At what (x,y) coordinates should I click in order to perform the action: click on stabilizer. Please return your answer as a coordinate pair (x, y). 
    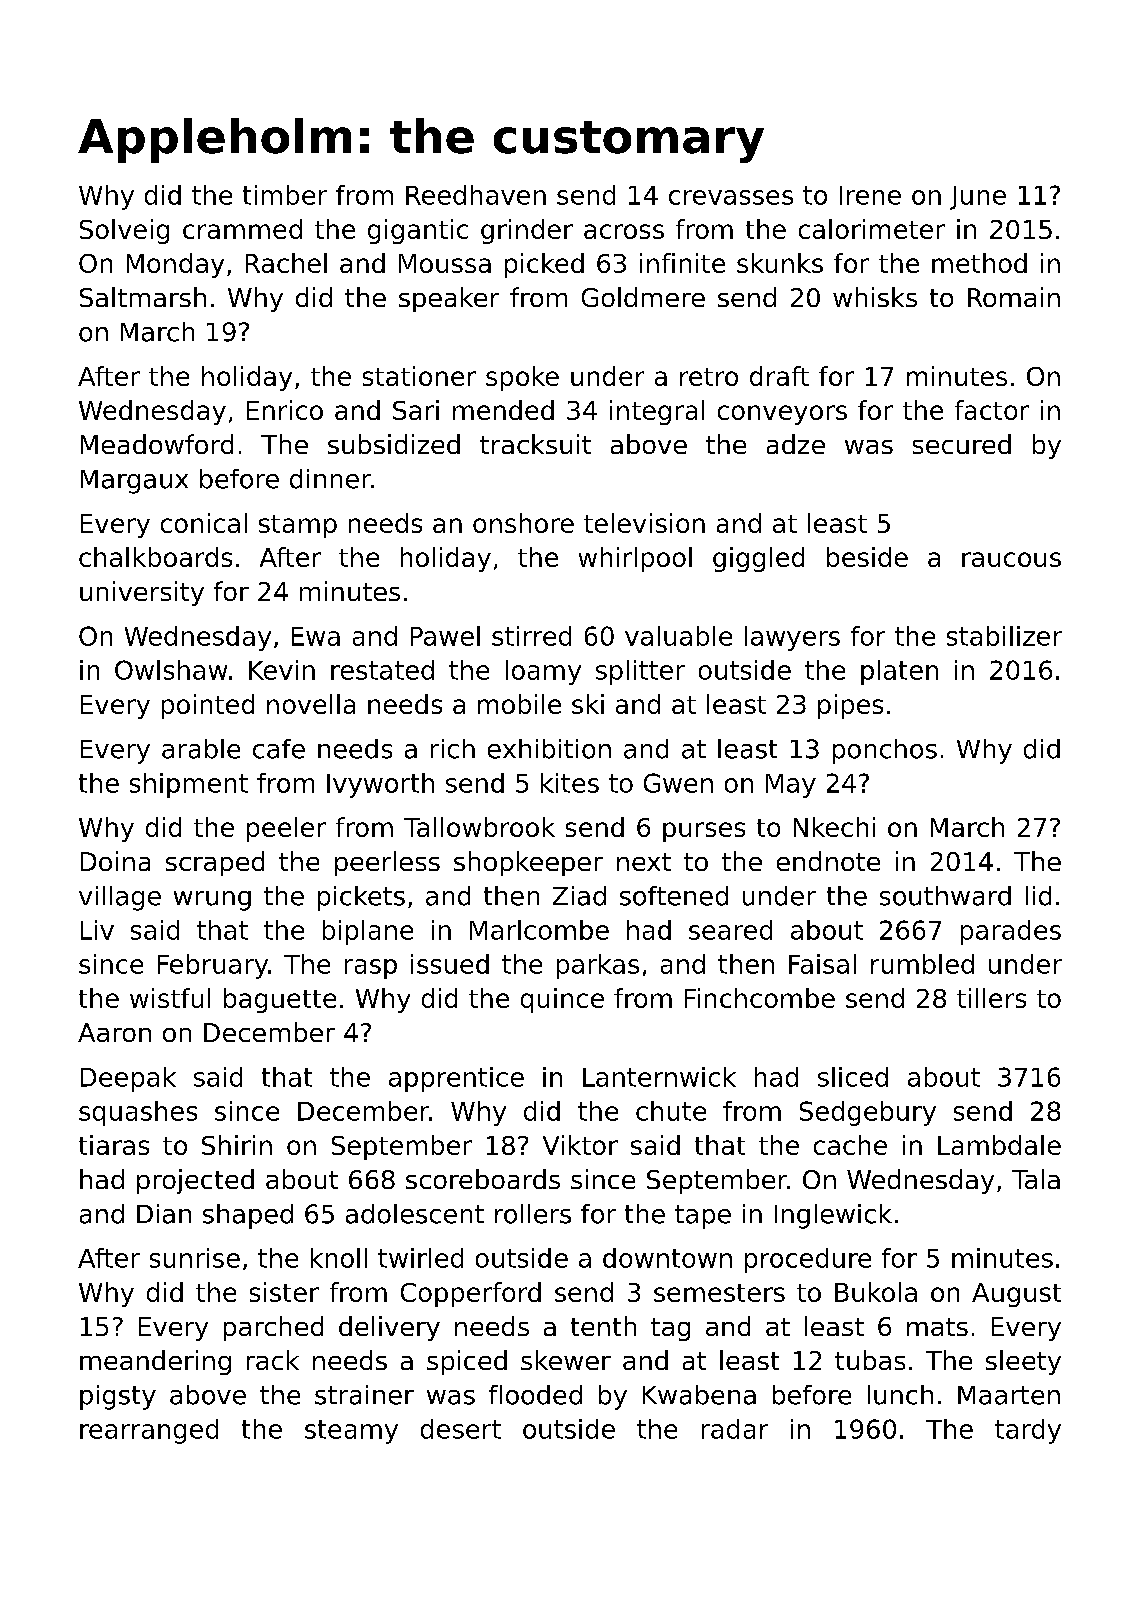
    Looking at the image, I should click on (1004, 636).
